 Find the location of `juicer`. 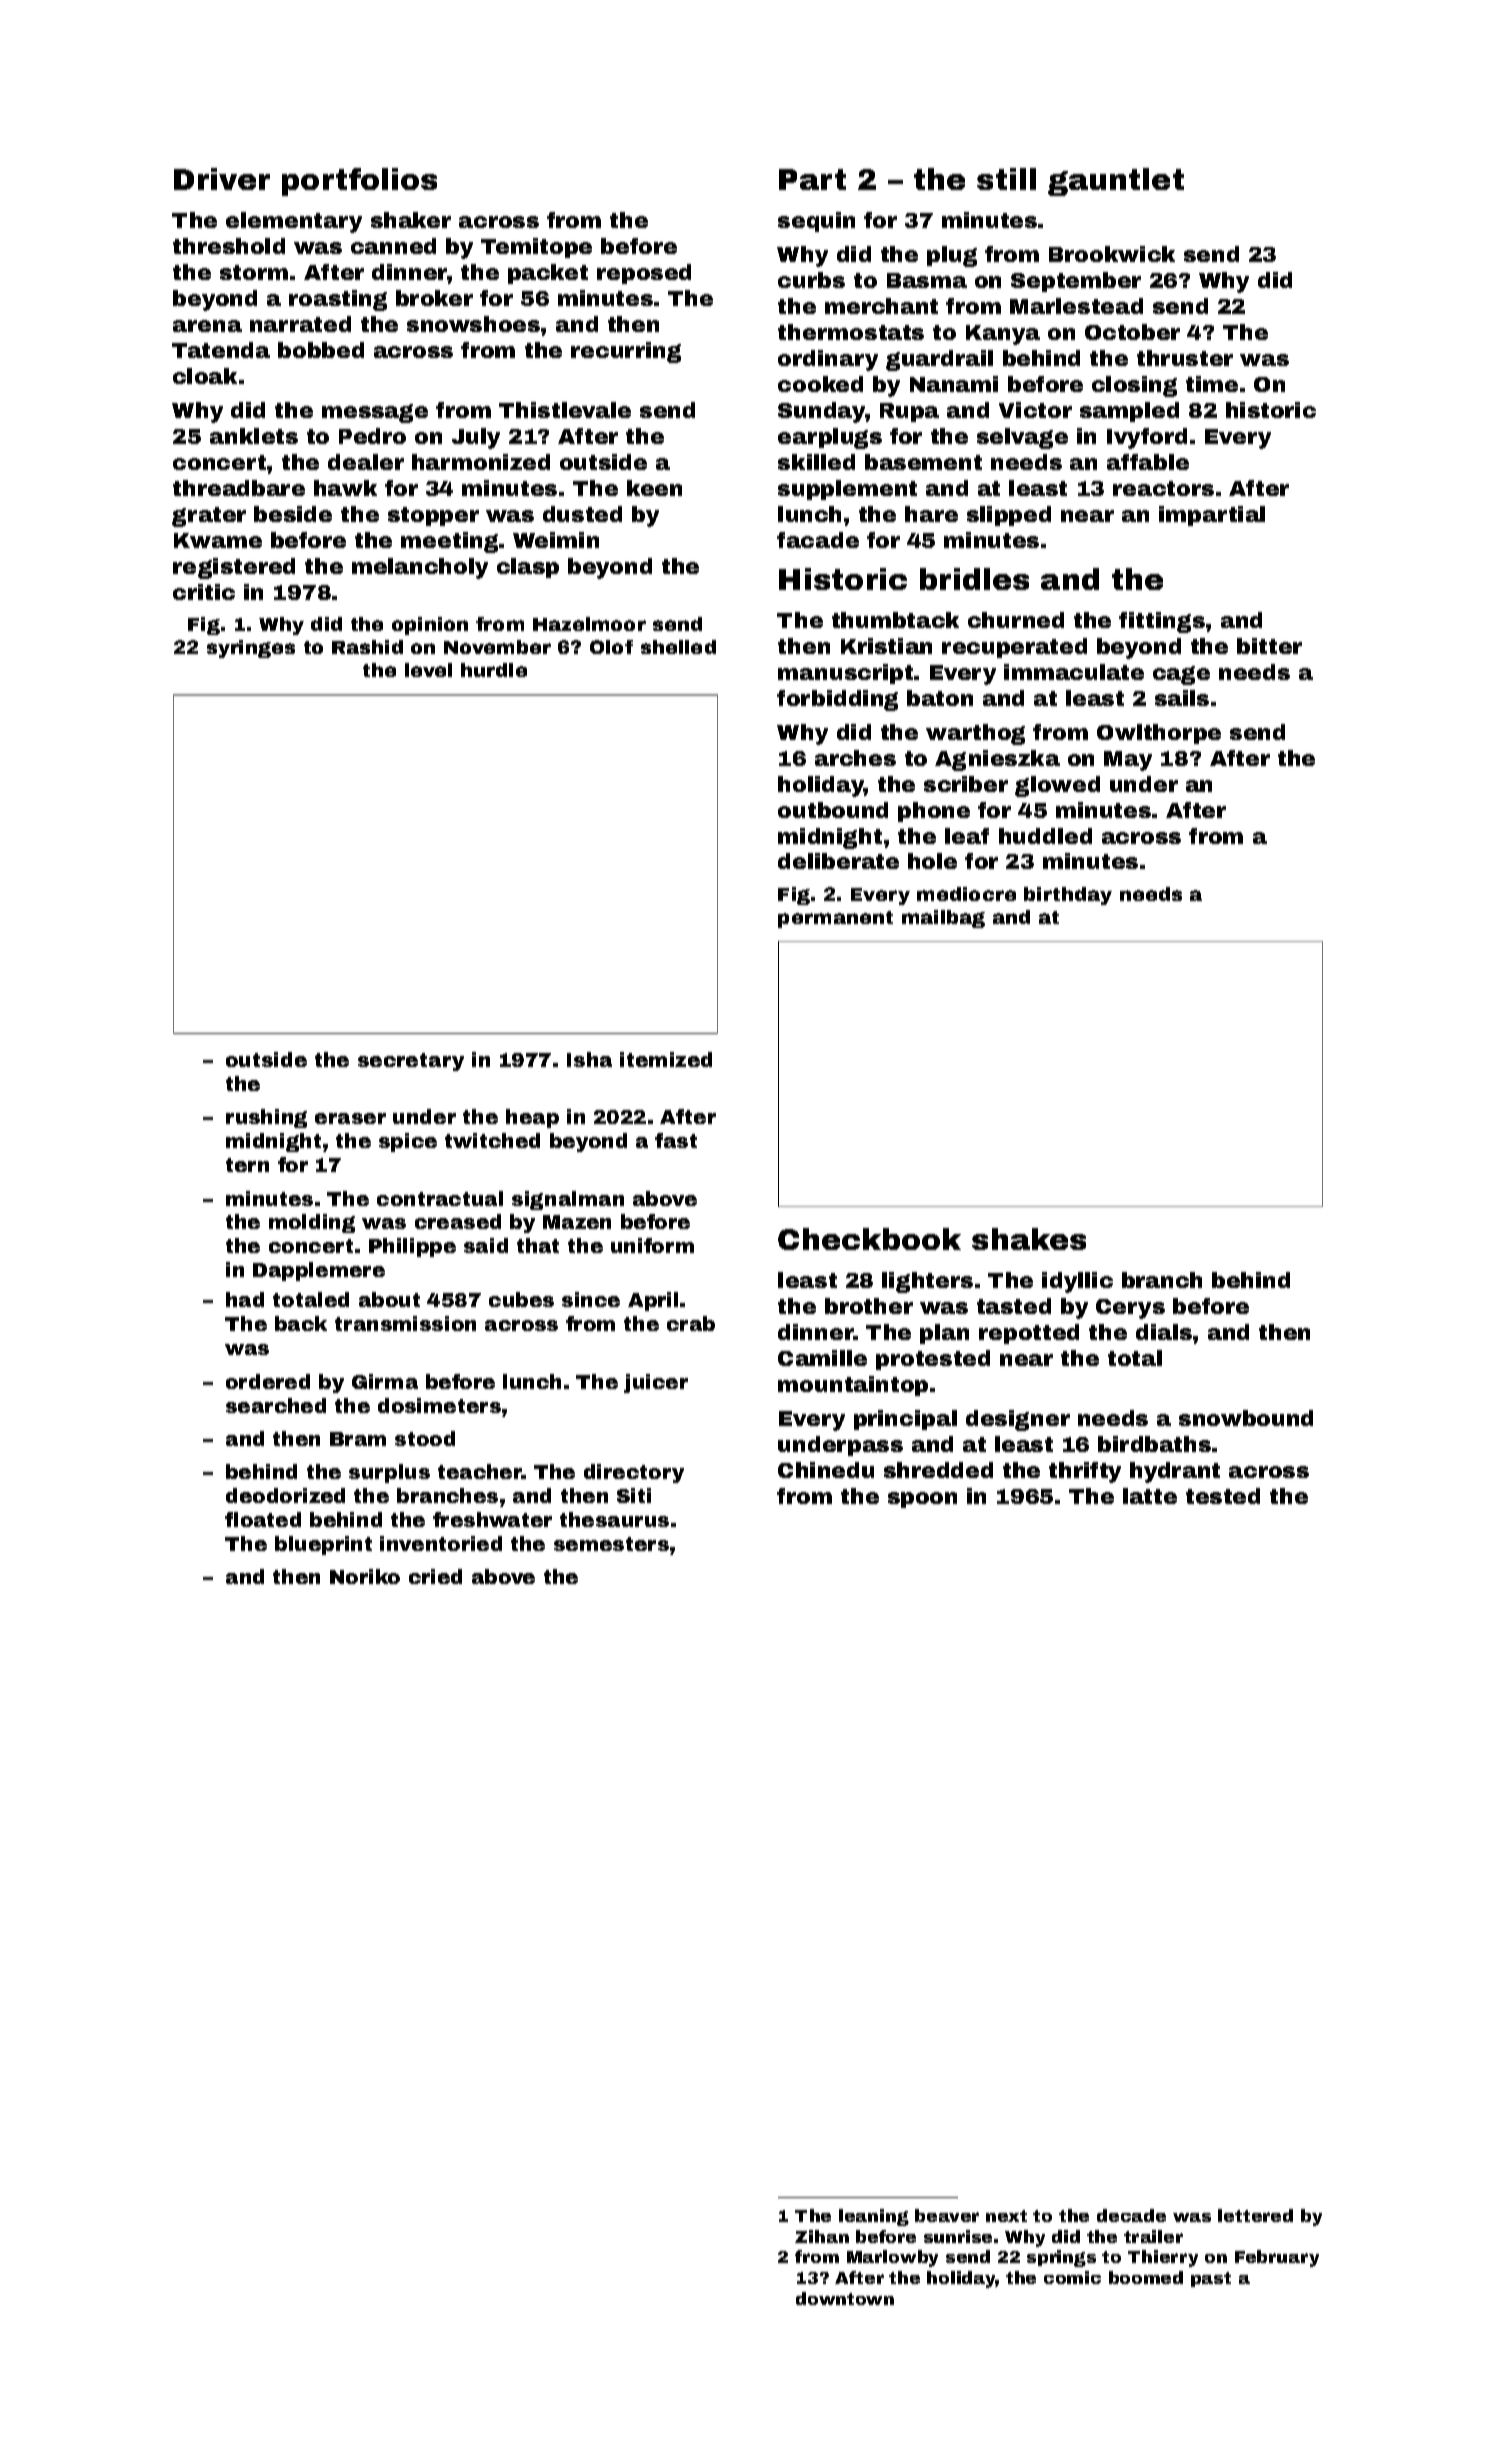

juicer is located at coordinates (656, 1383).
